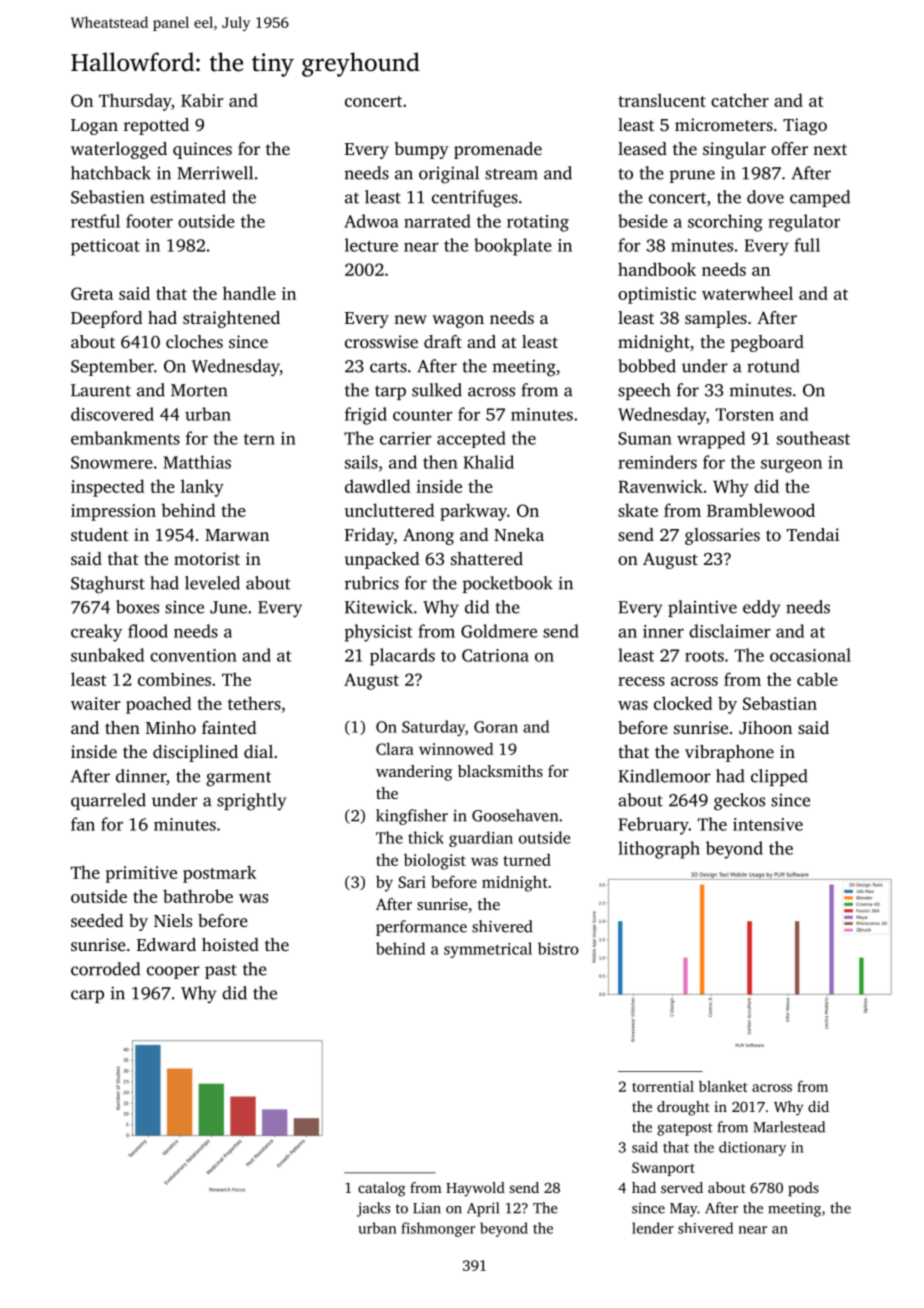 Image resolution: width=924 pixels, height=1308 pixels. Describe the element at coordinates (641, 681) in the document. I see `recess` at that location.
